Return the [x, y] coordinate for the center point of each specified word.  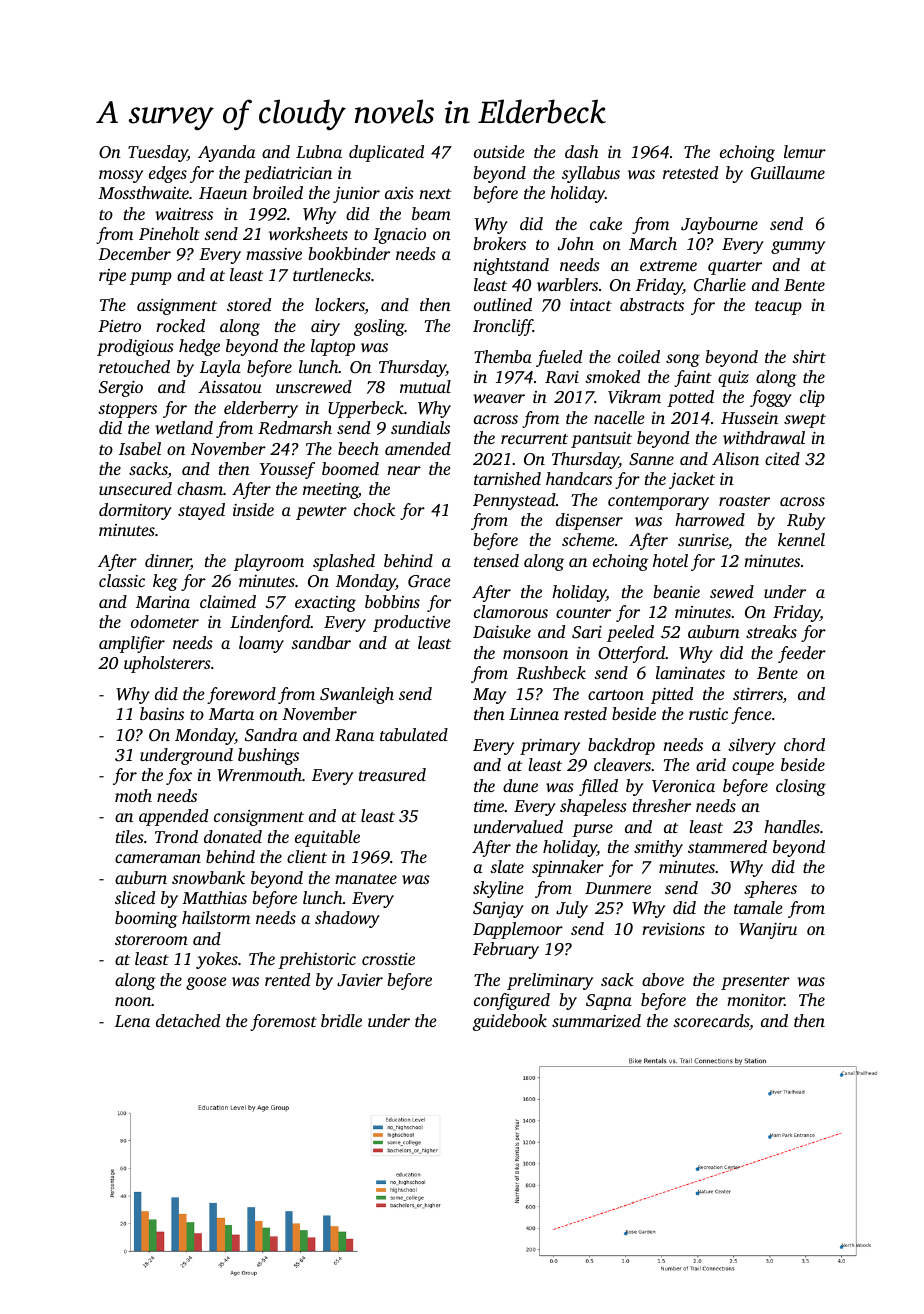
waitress [184, 214]
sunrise [703, 540]
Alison [735, 458]
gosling [379, 327]
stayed [201, 511]
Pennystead [514, 501]
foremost [283, 1022]
